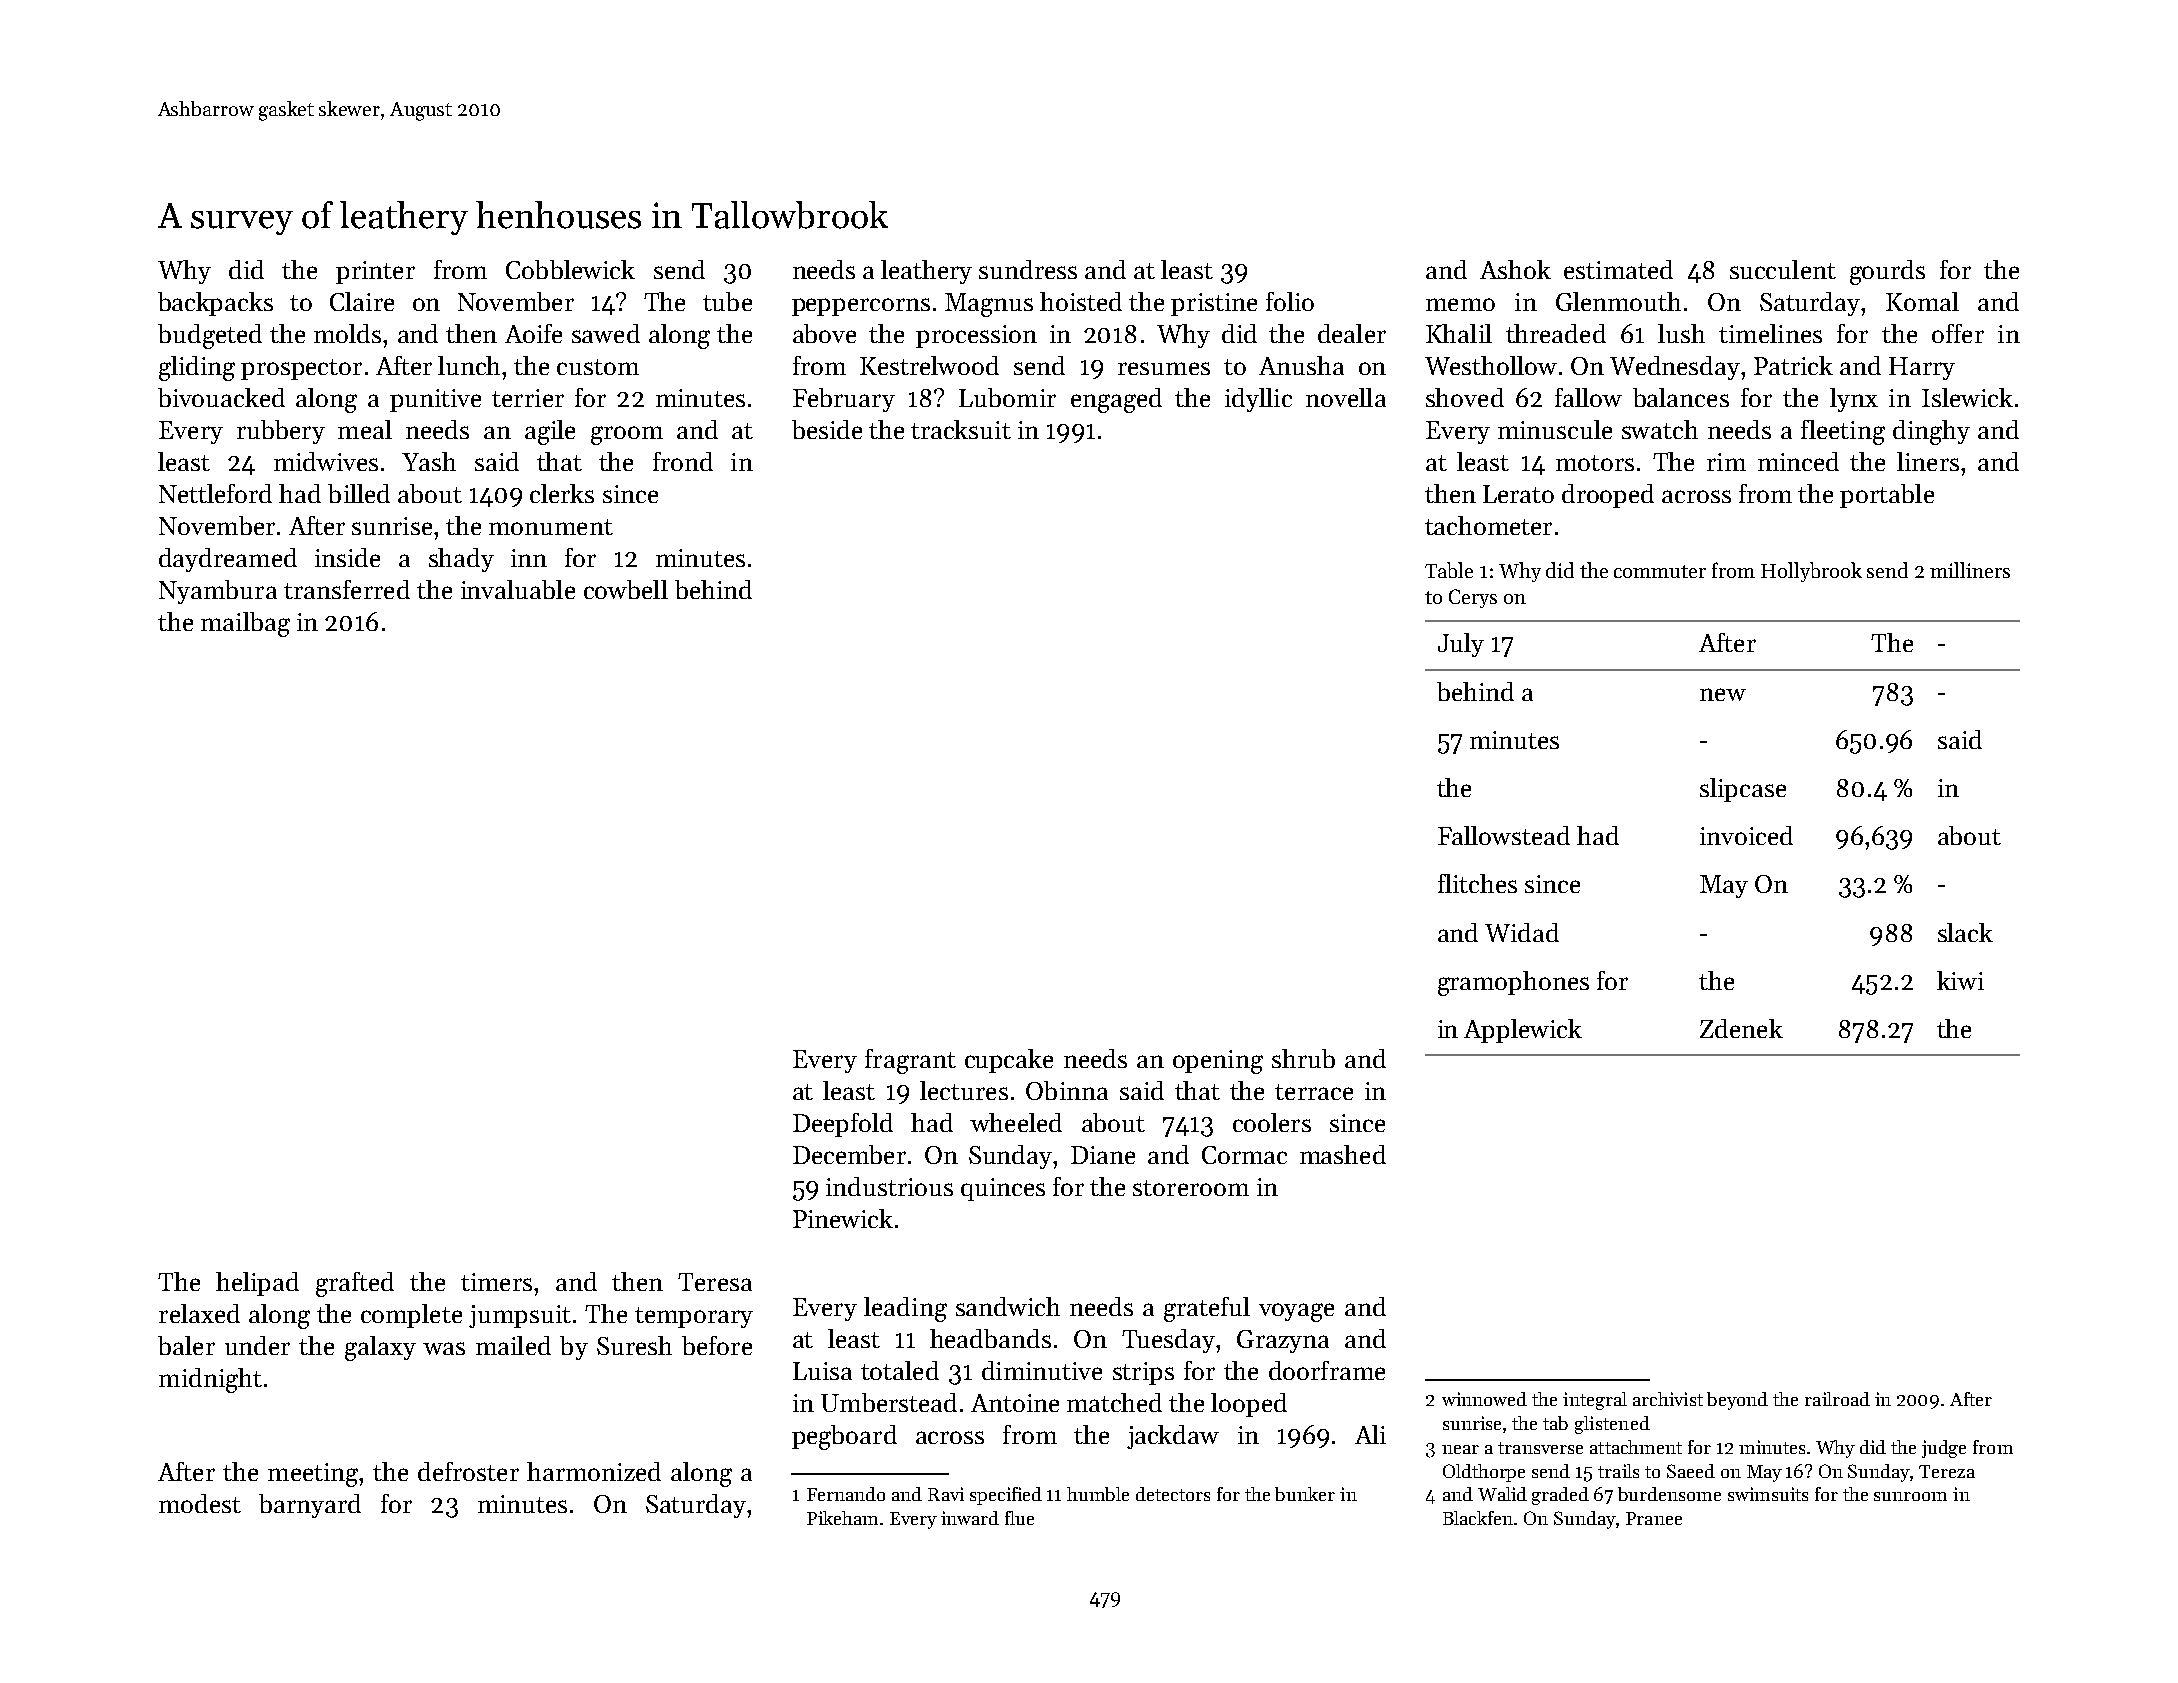 The width and height of the screenshot is (2178, 1683). What do you see at coordinates (1009, 1061) in the screenshot?
I see `cupcake` at bounding box center [1009, 1061].
